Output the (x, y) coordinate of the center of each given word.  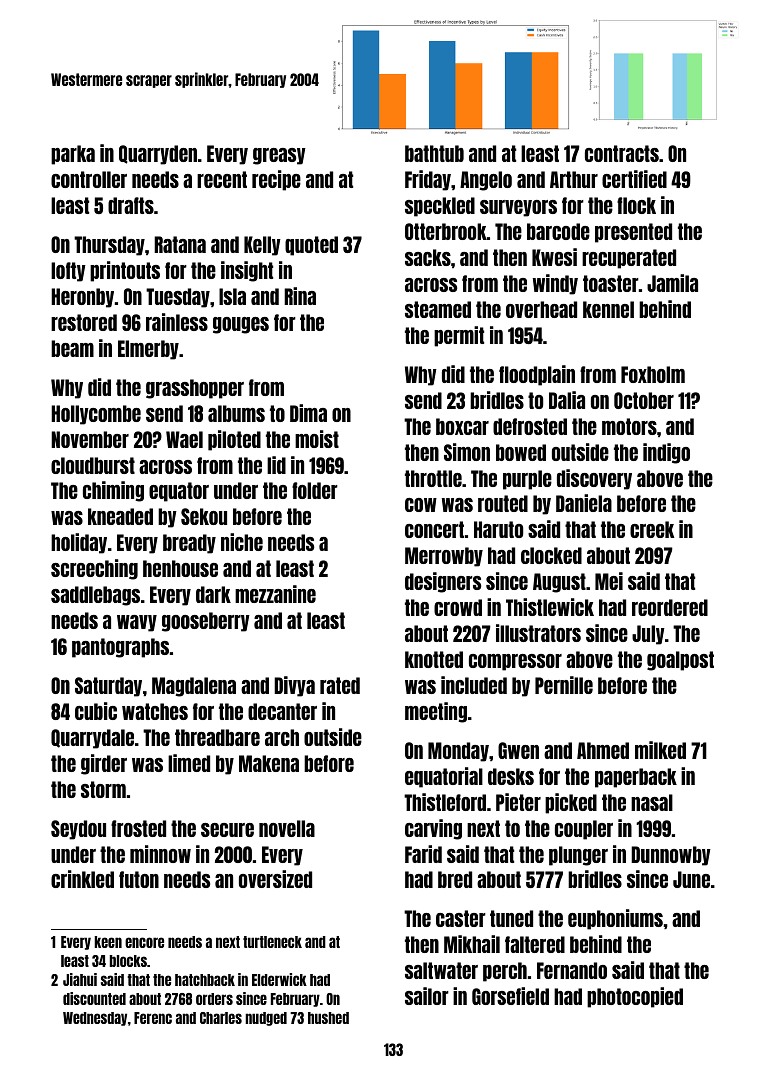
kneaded (120, 516)
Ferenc (153, 1018)
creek (652, 529)
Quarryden (158, 155)
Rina (300, 296)
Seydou (78, 830)
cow (421, 505)
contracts (622, 153)
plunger (578, 856)
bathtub (434, 153)
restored (84, 322)
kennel (608, 309)
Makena (269, 763)
